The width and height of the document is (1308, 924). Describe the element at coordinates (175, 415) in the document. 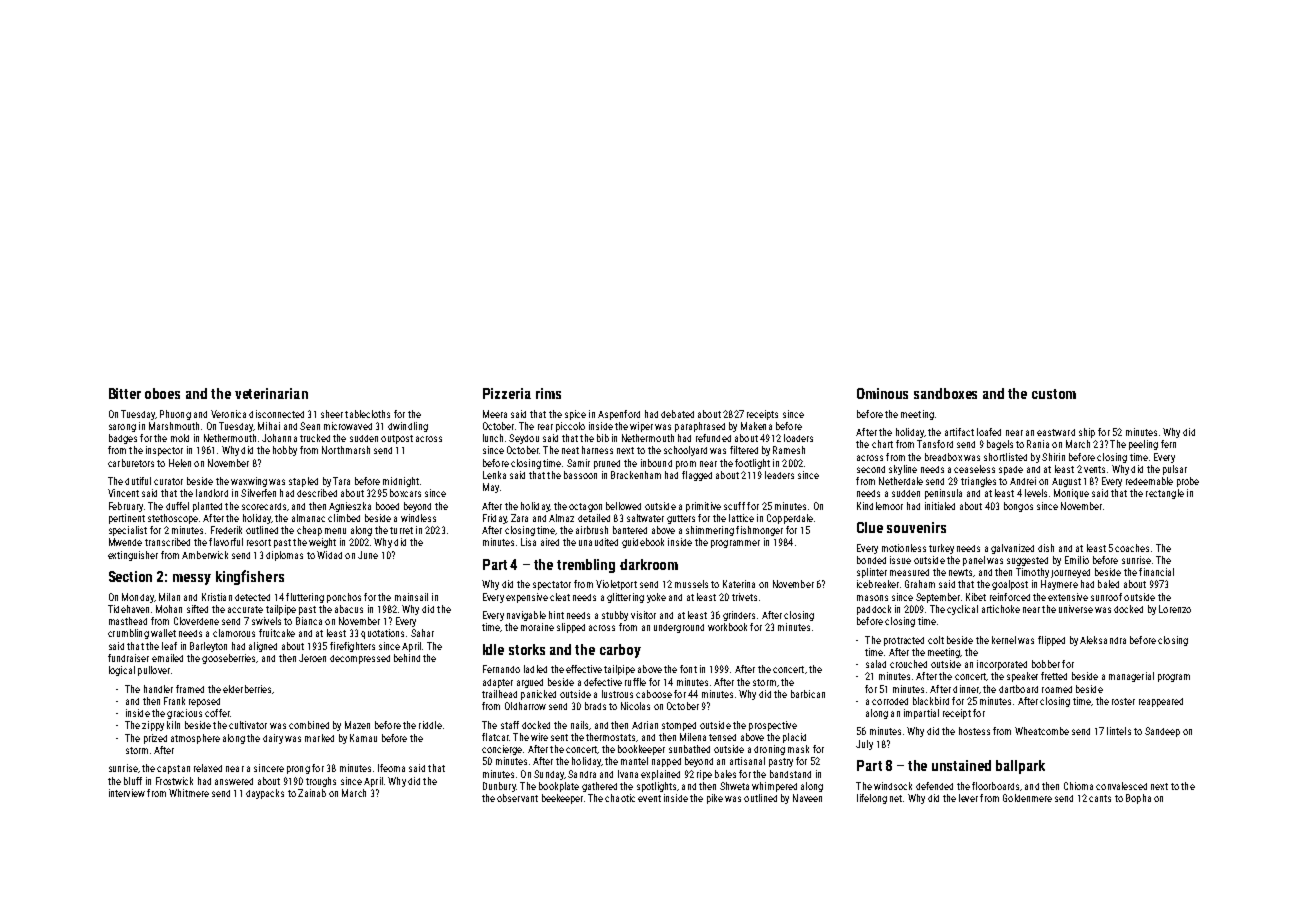

I see `Phuong` at that location.
